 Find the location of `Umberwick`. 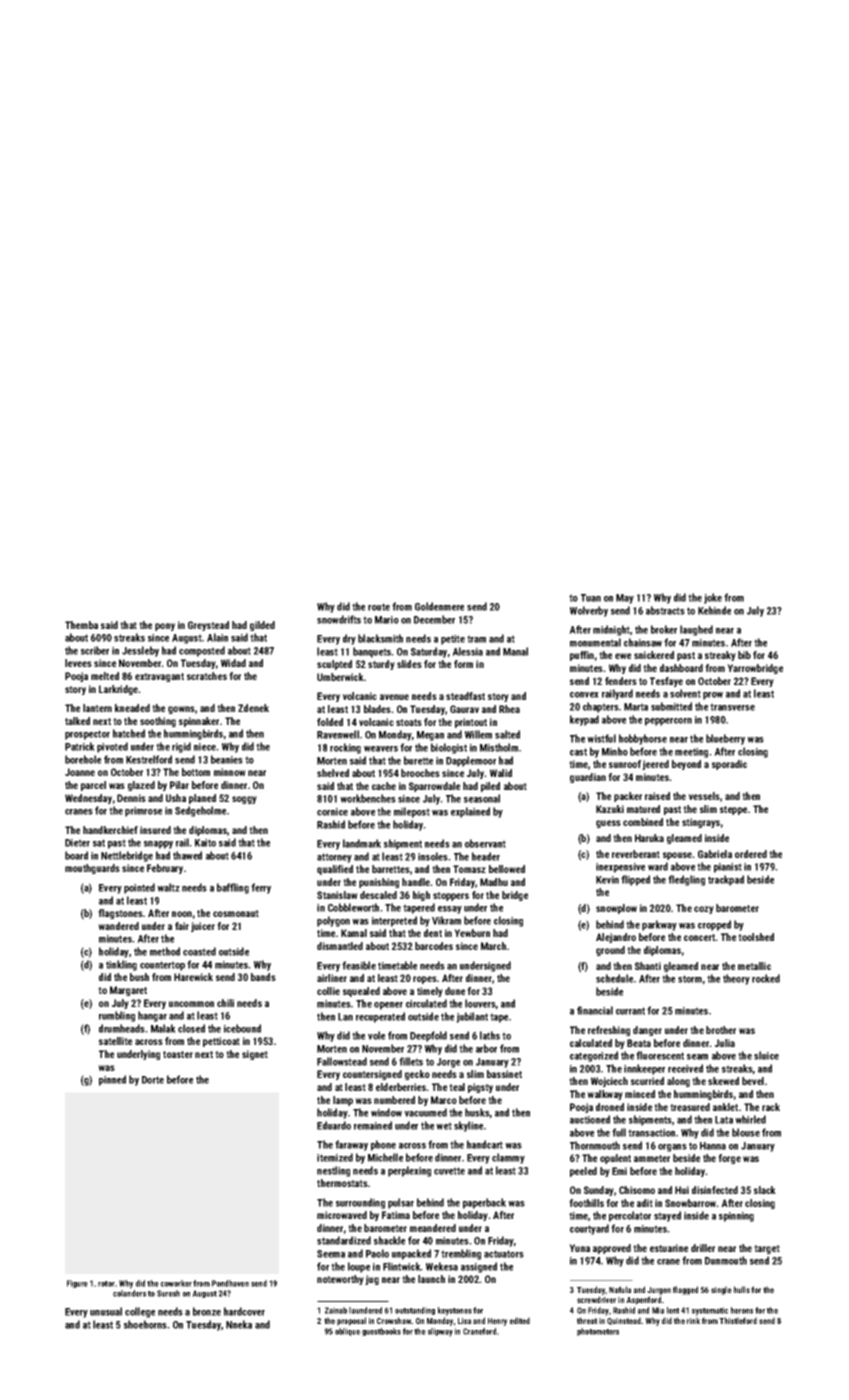

Umberwick is located at coordinates (340, 677).
